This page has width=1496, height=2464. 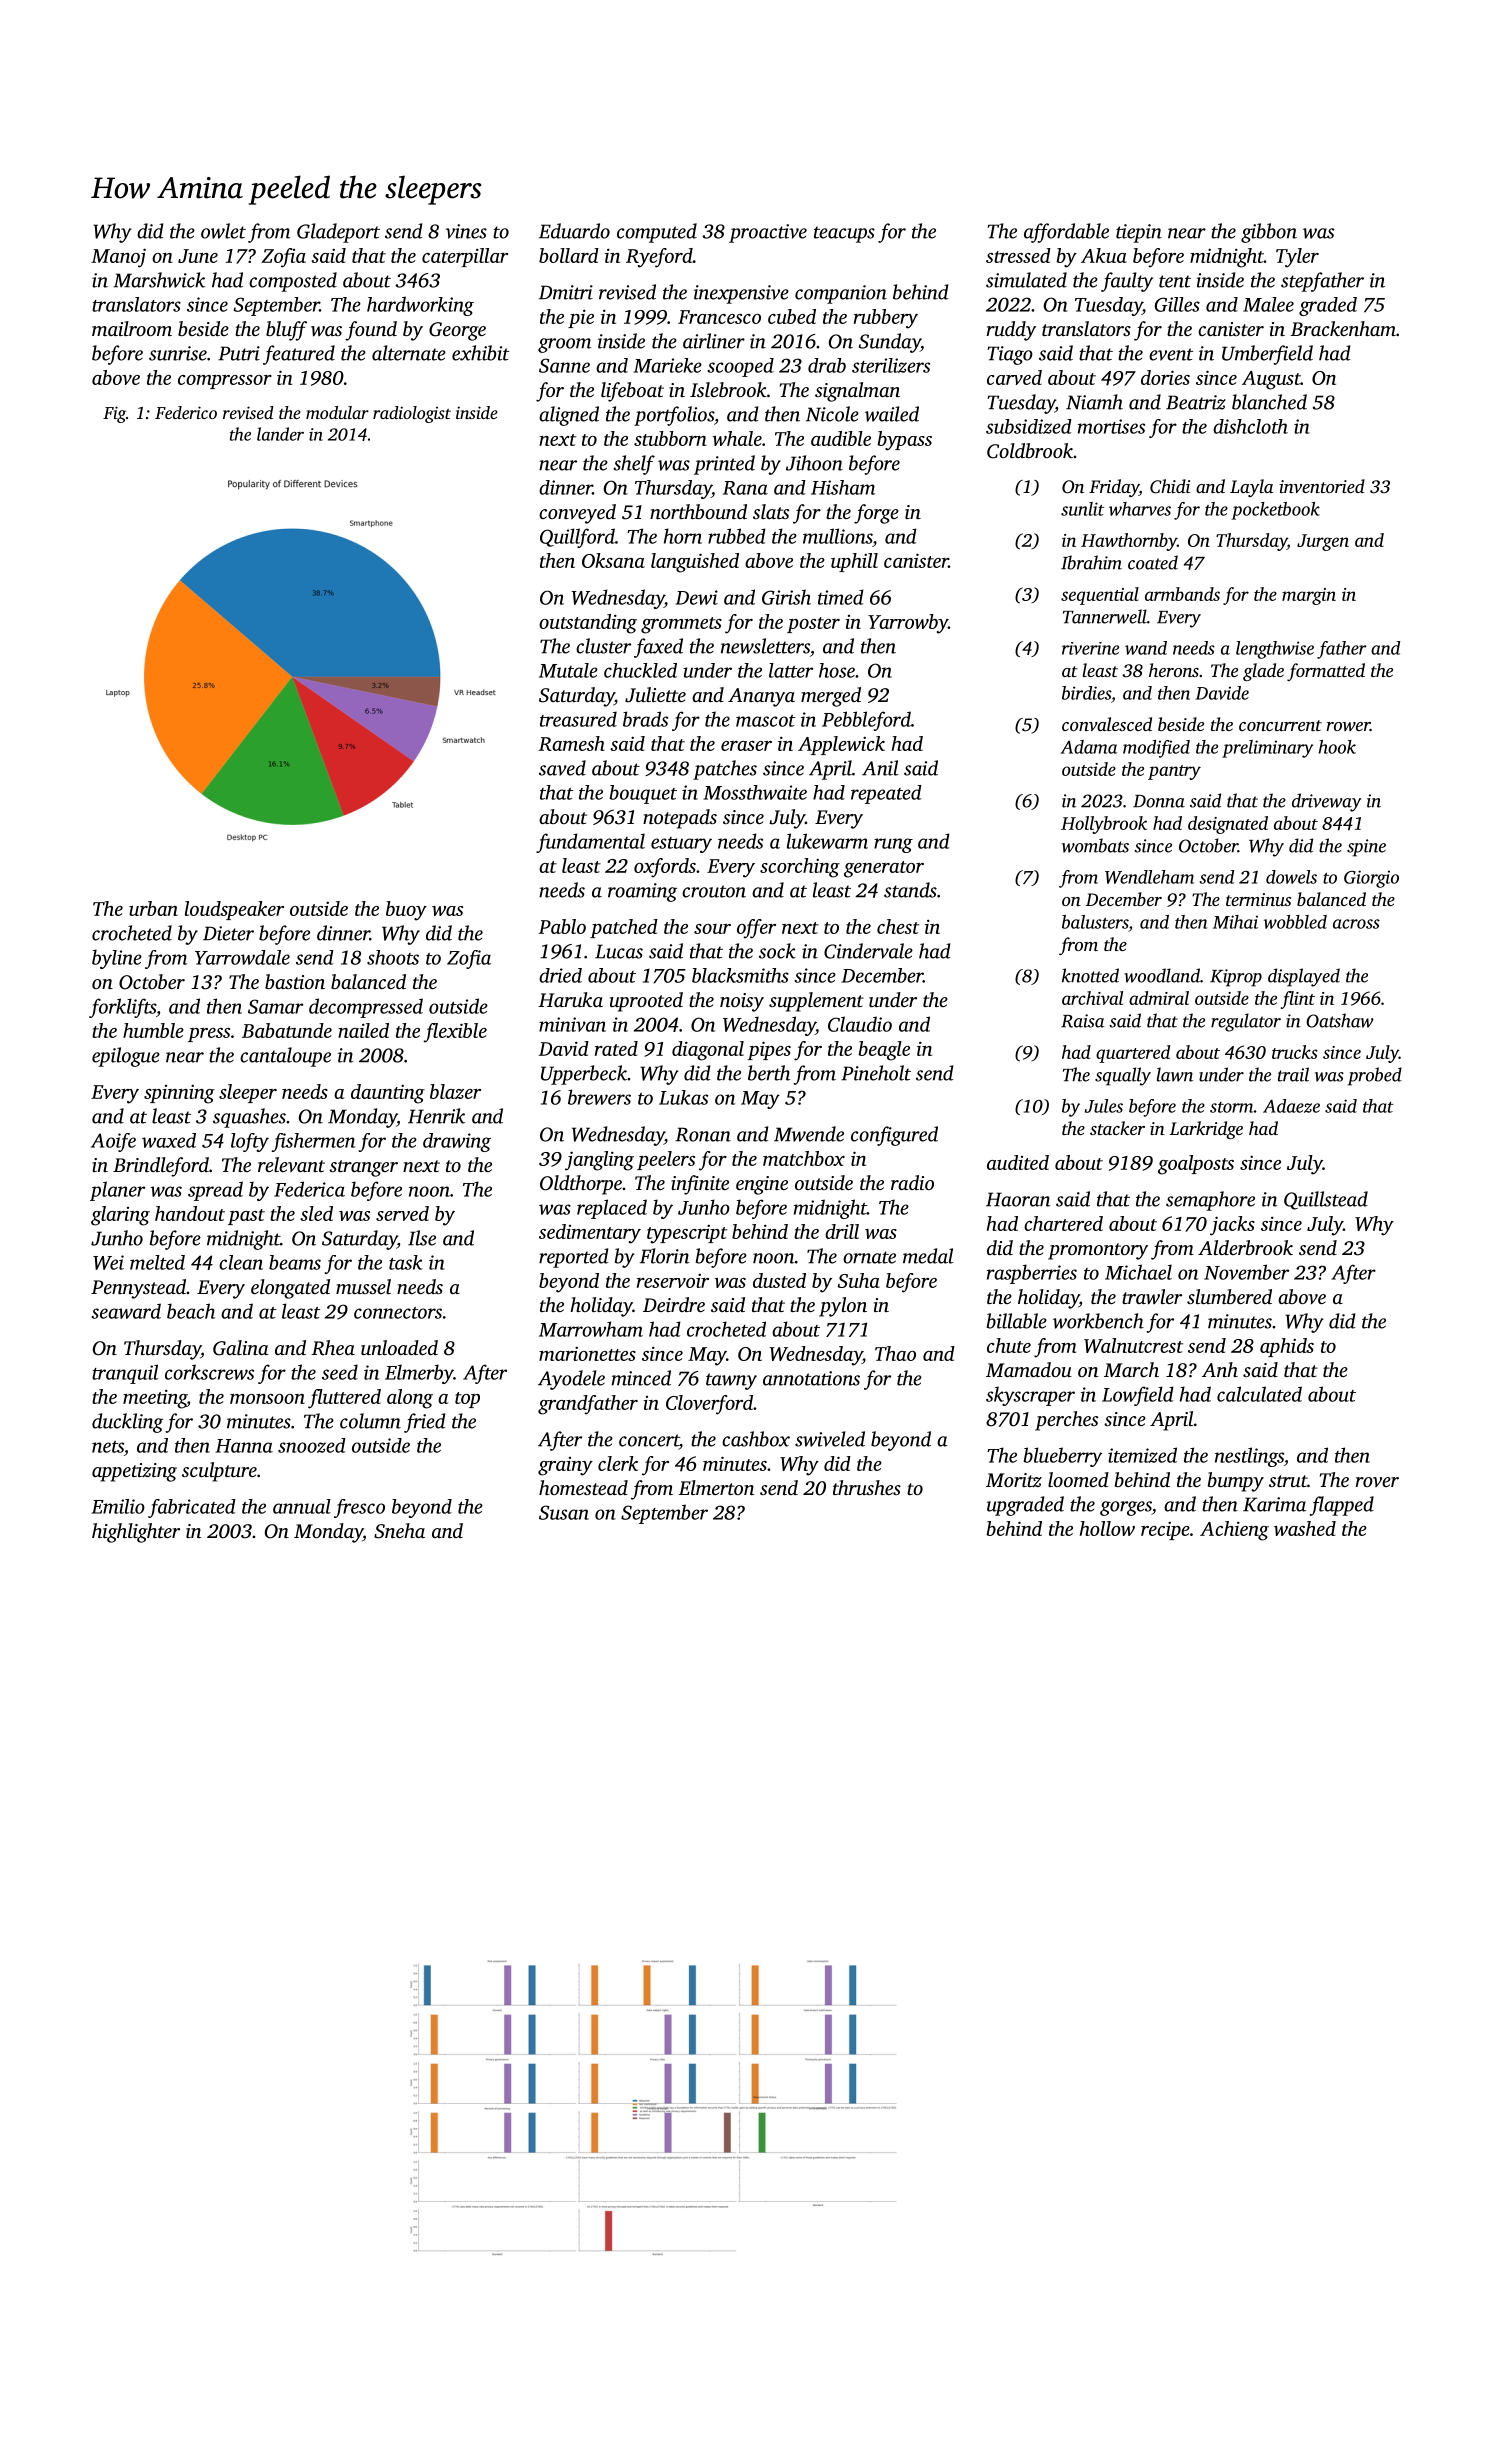 I want to click on lander, so click(x=280, y=434).
